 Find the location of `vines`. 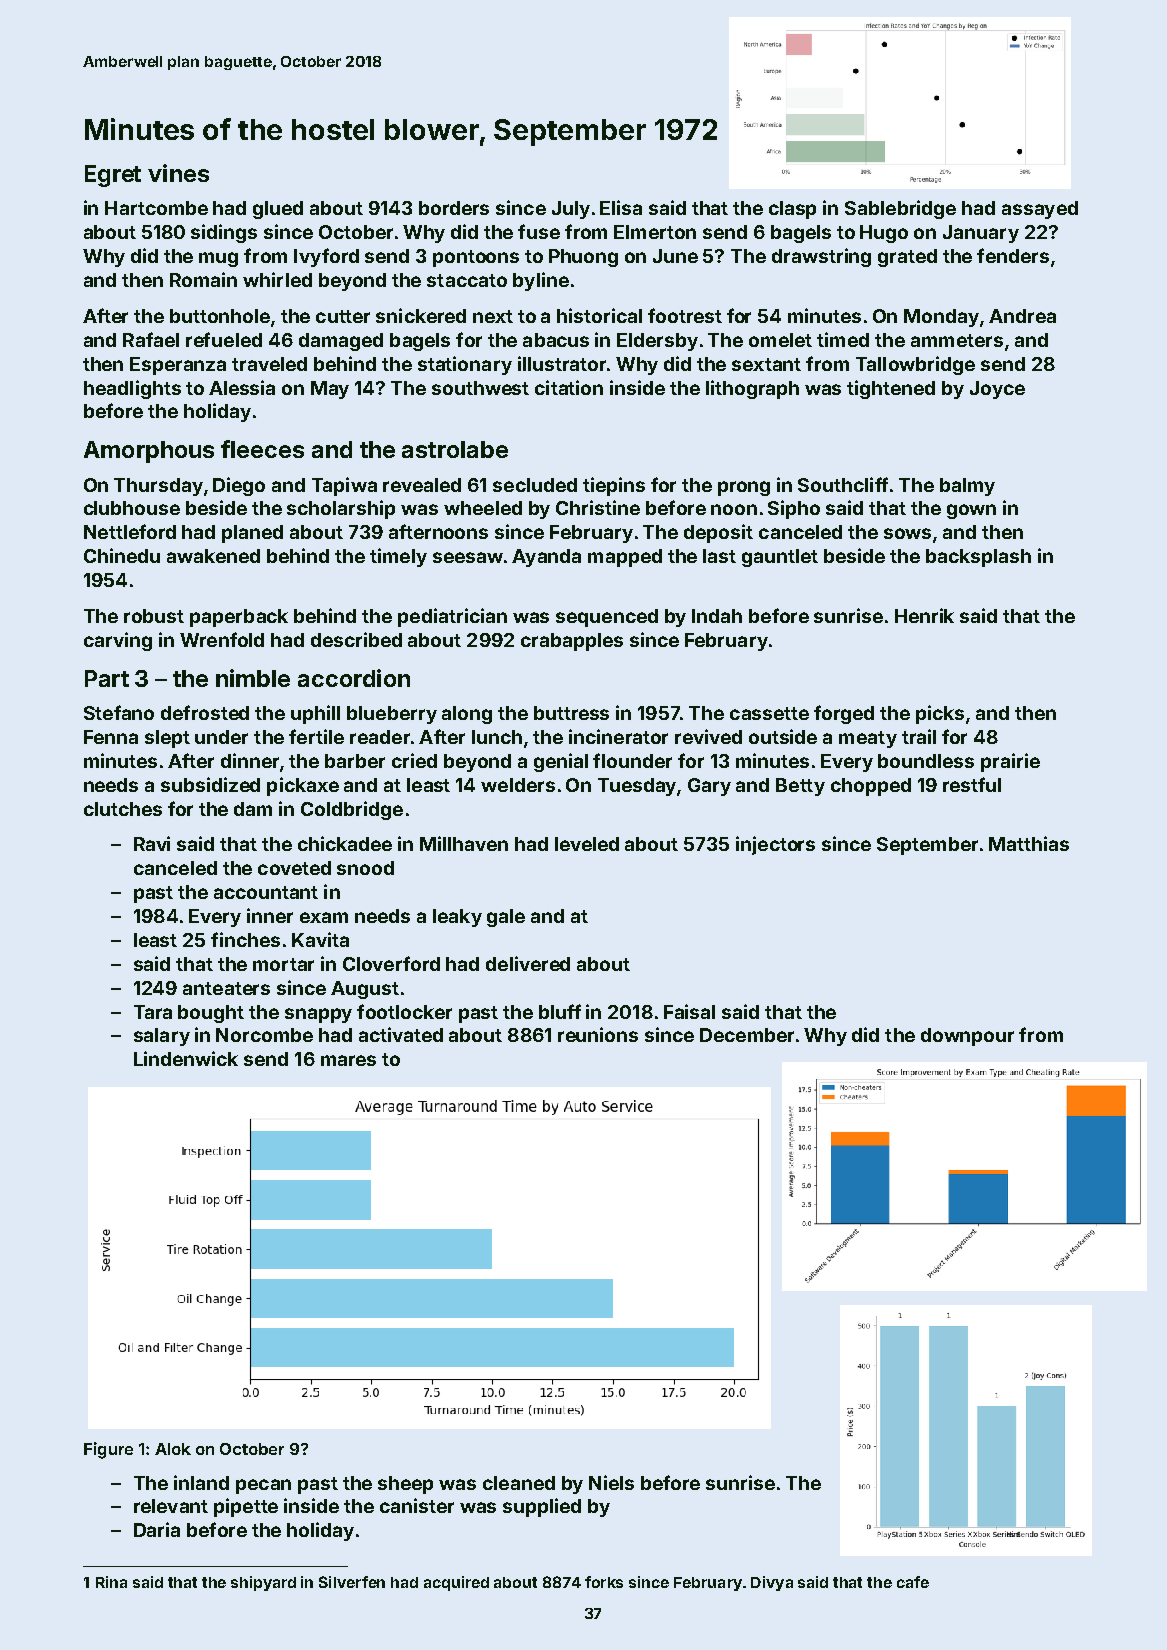

vines is located at coordinates (178, 173).
